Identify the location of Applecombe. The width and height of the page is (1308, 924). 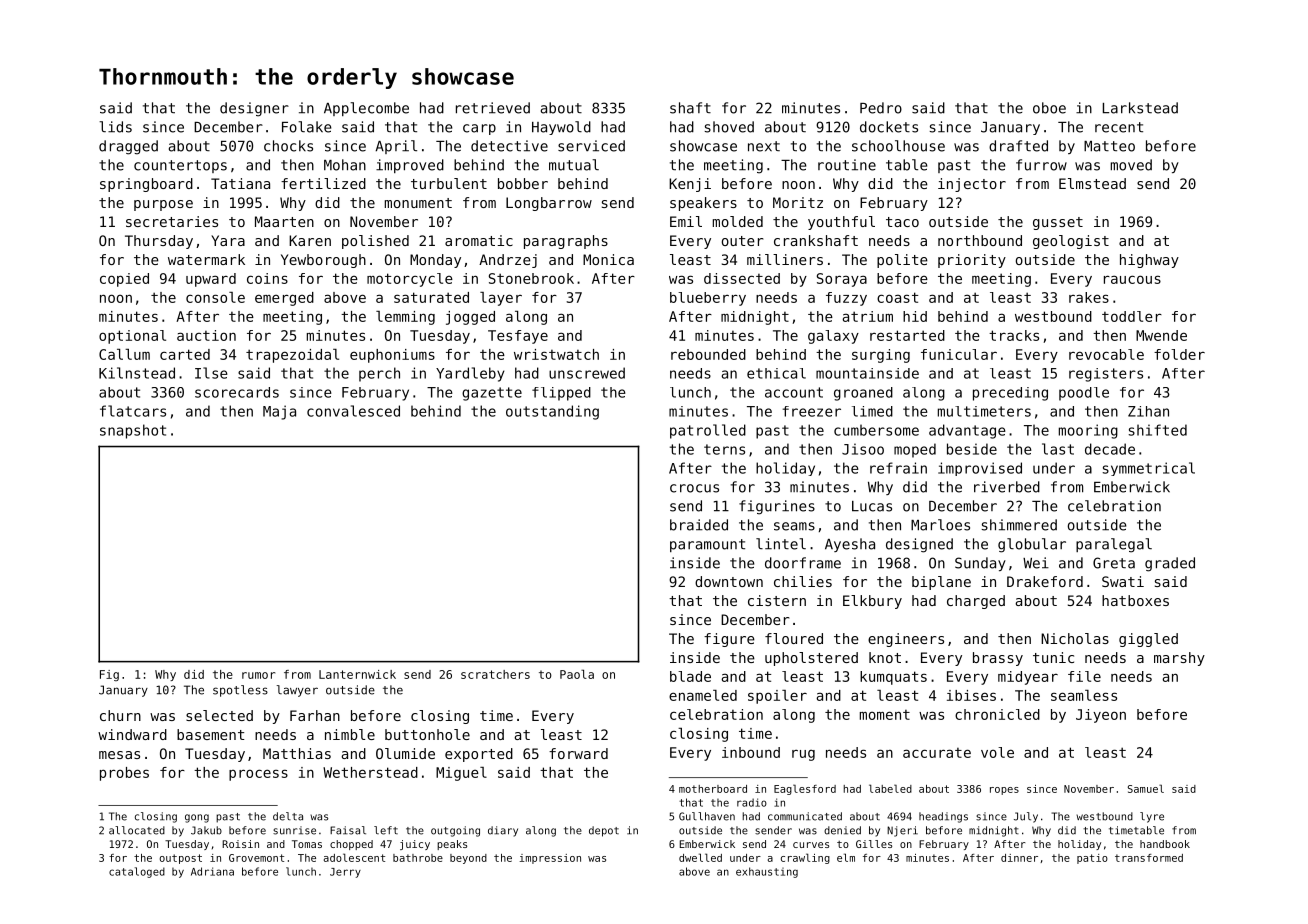
(366, 109).
